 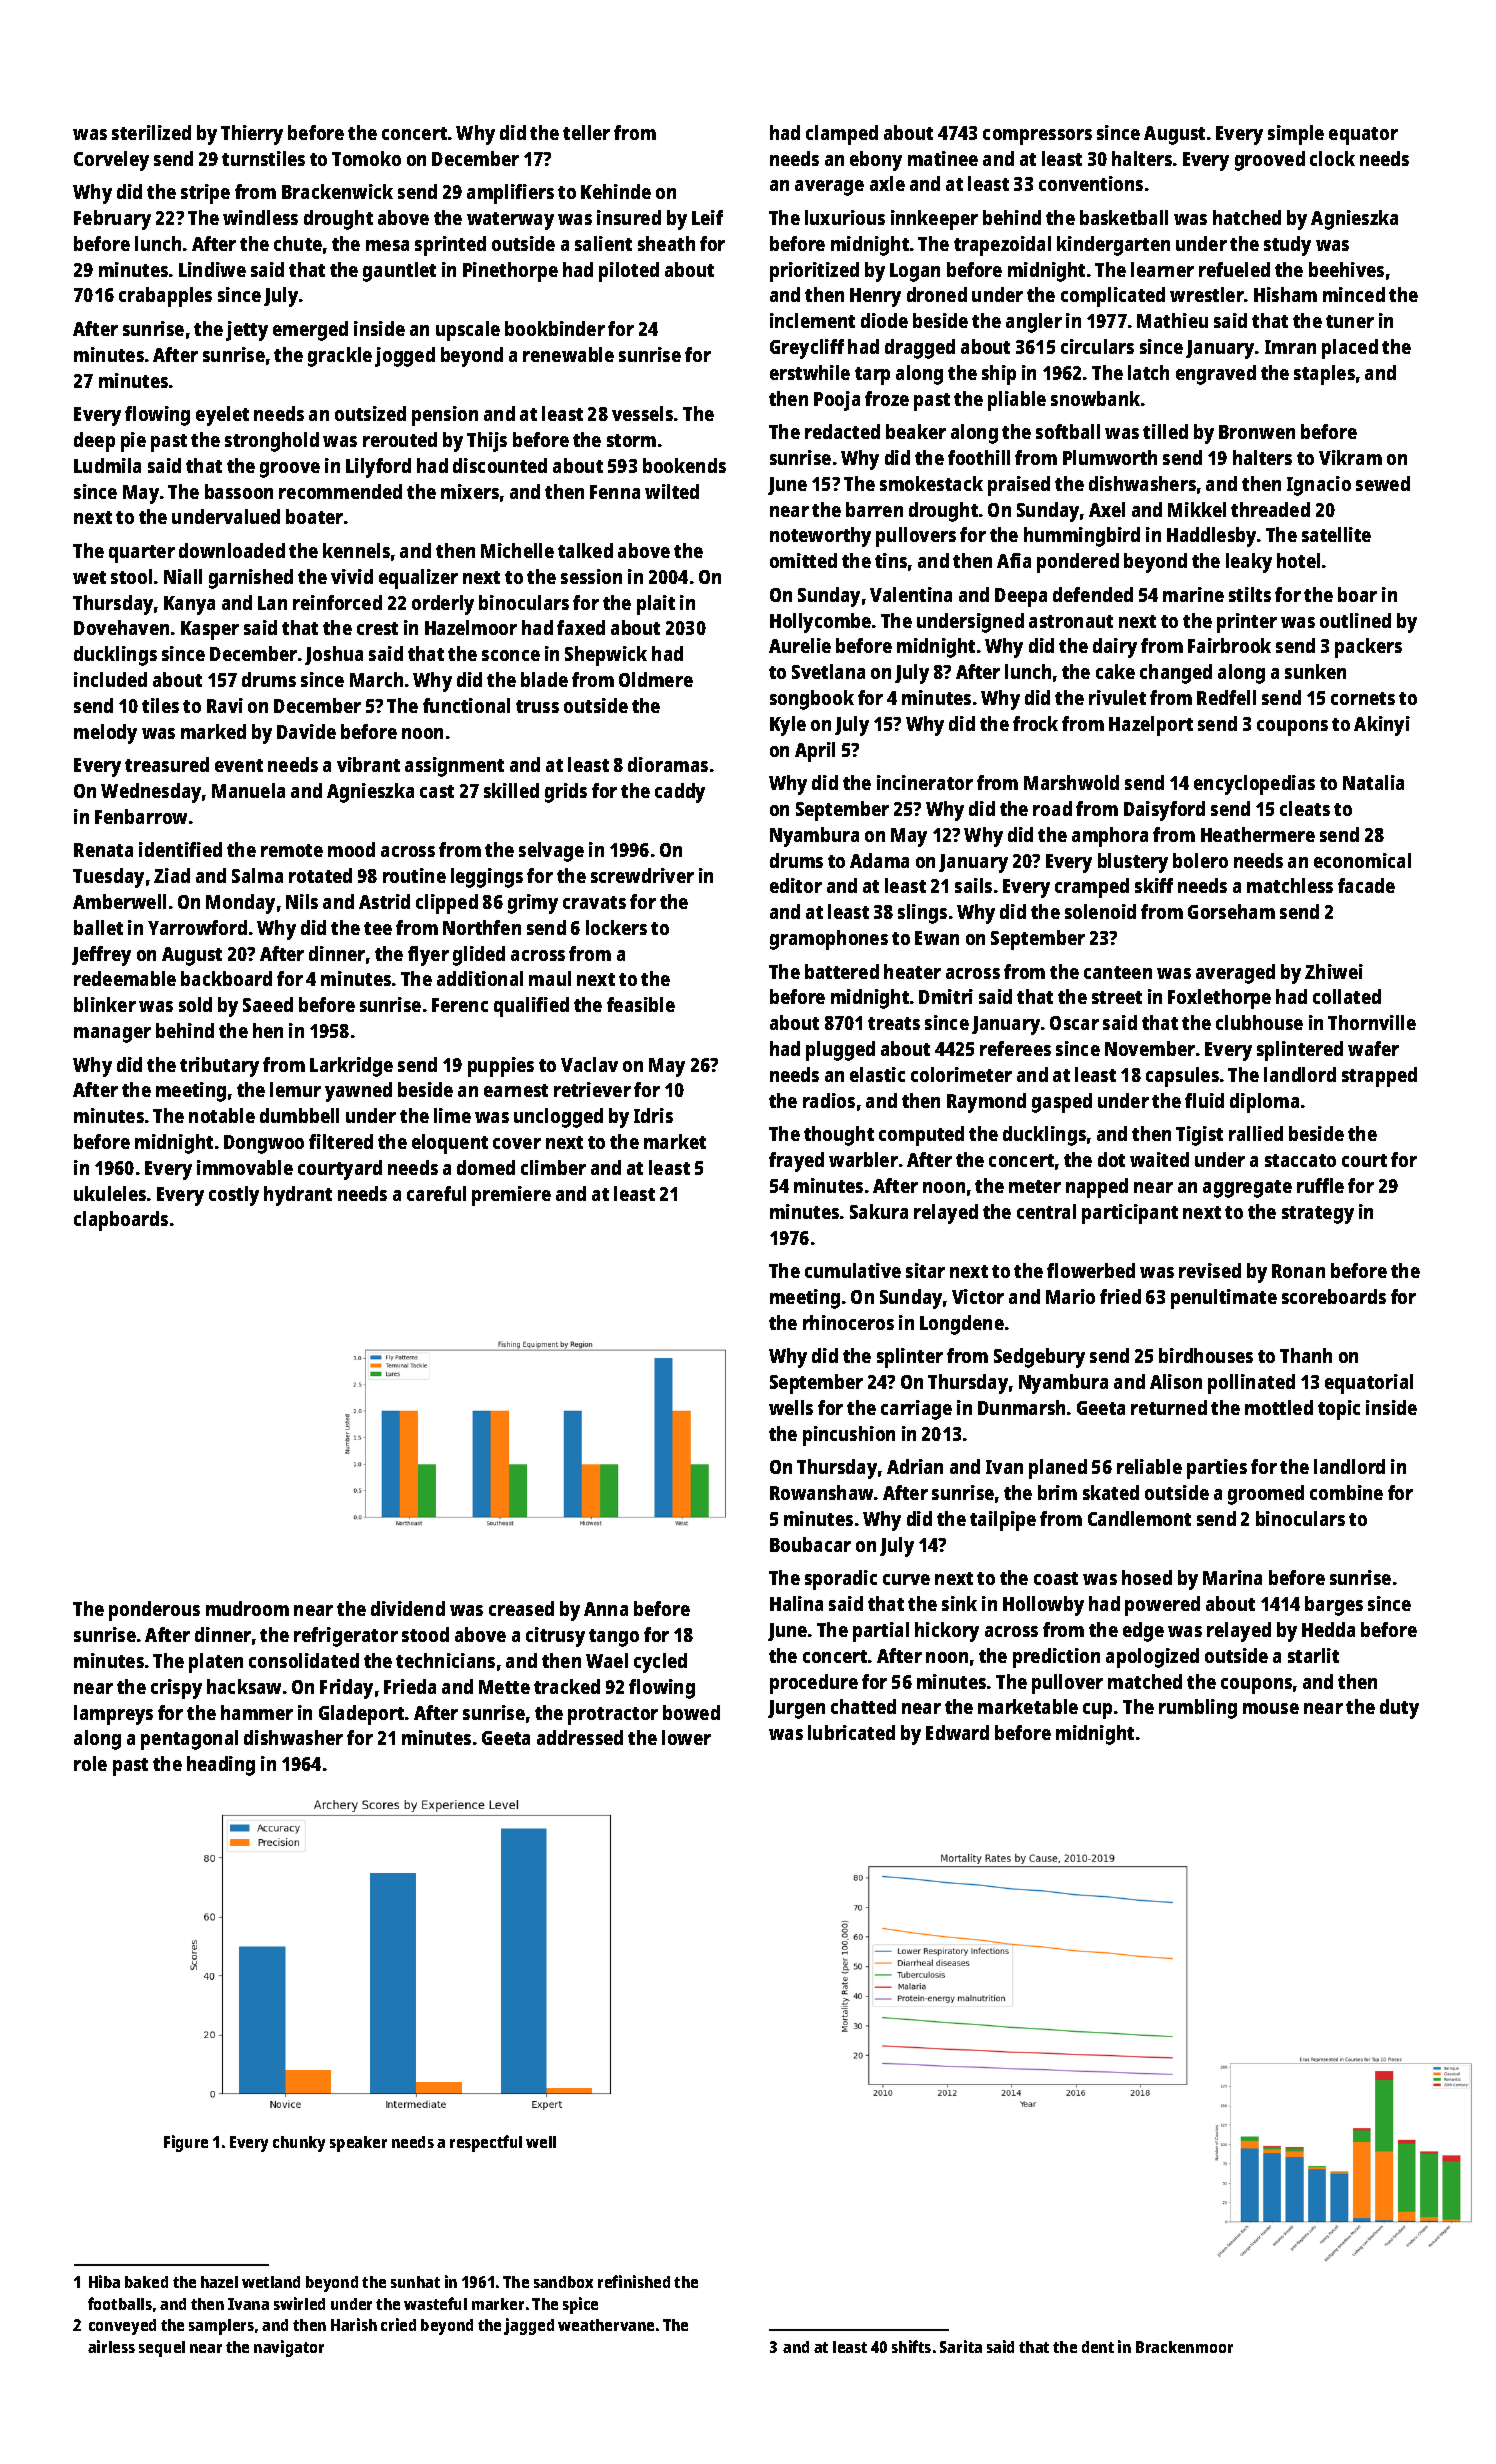 What do you see at coordinates (358, 2144) in the screenshot?
I see `speaker` at bounding box center [358, 2144].
